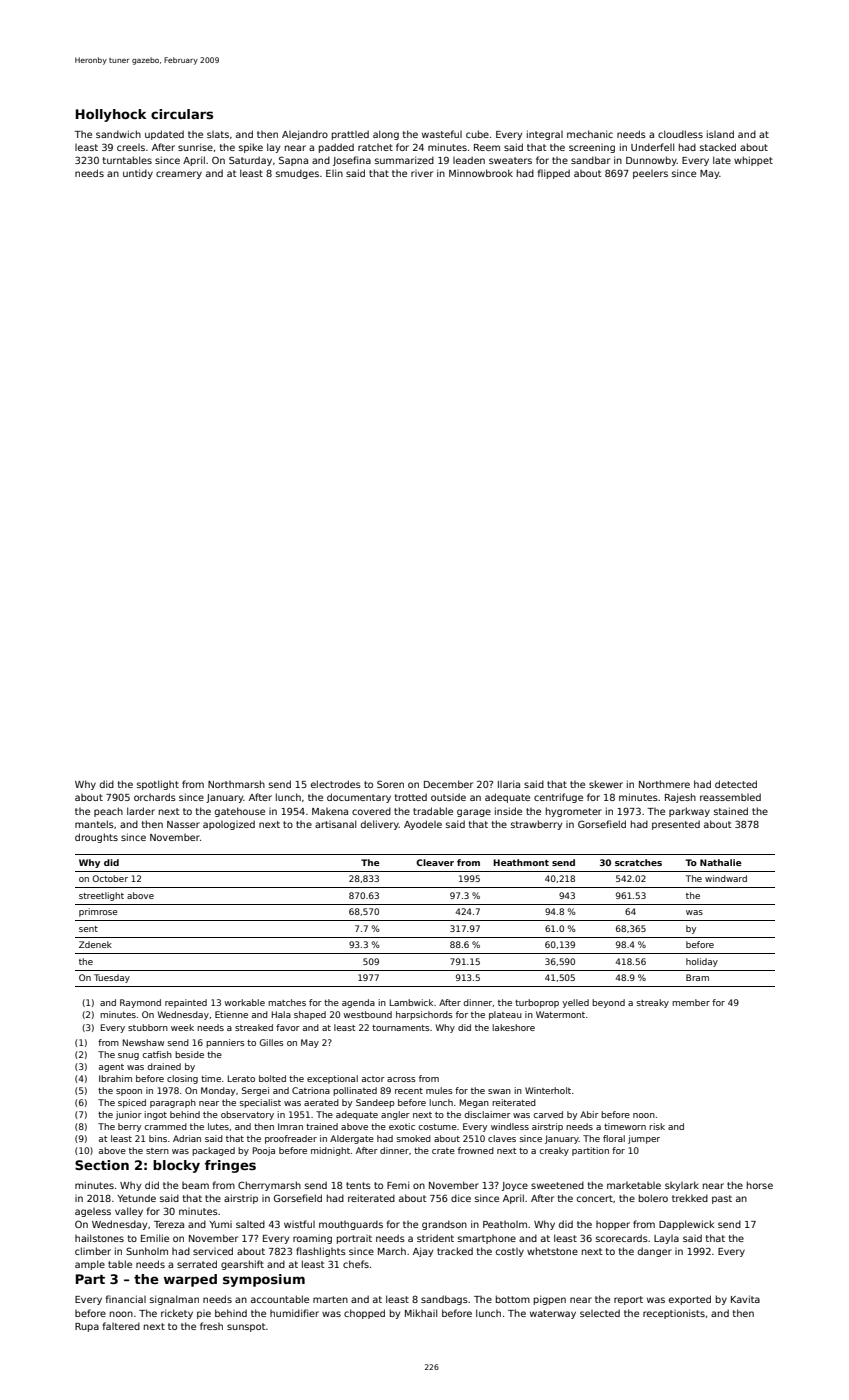  Describe the element at coordinates (336, 784) in the screenshot. I see `electrodes` at that location.
